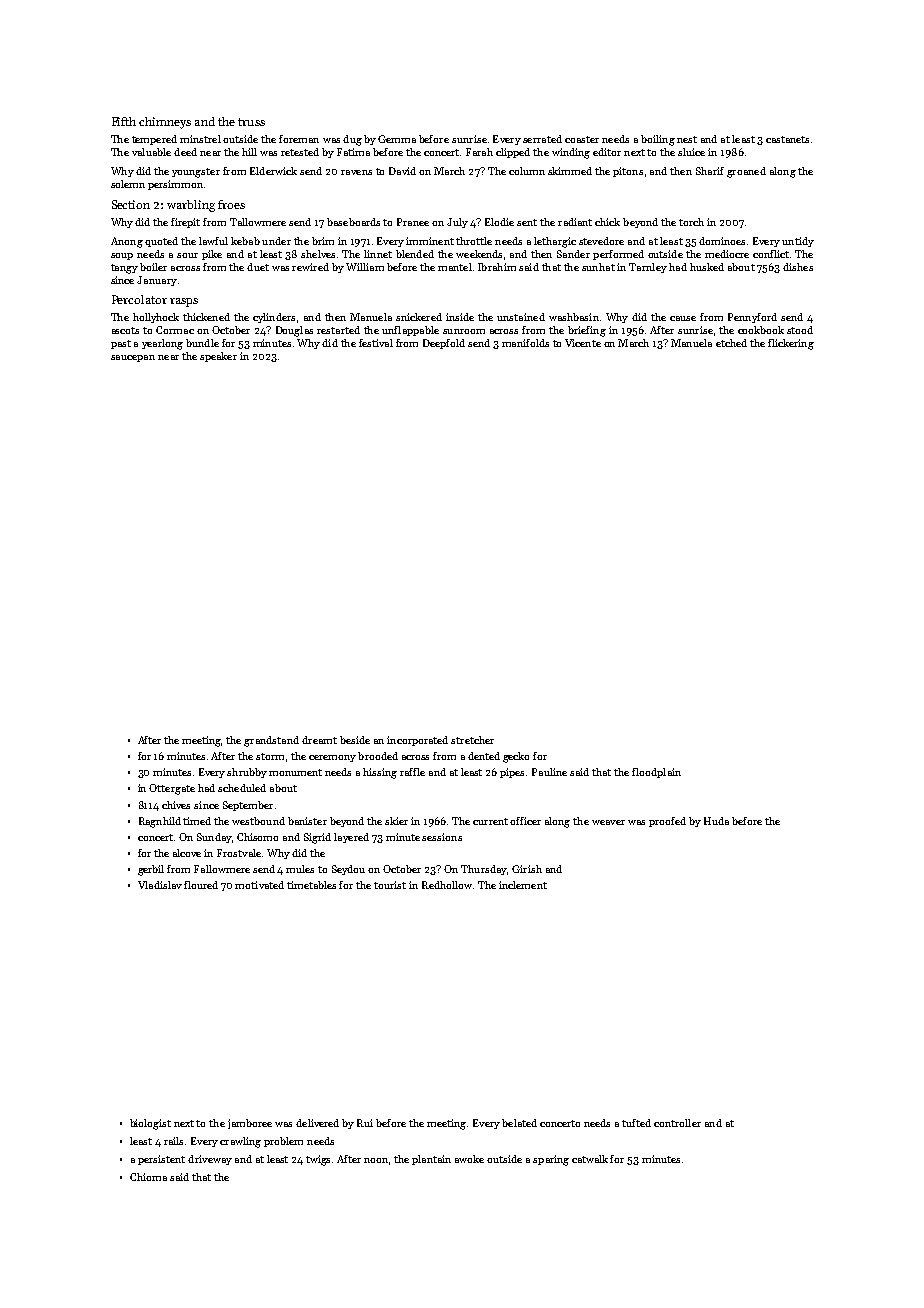 The height and width of the screenshot is (1308, 924). What do you see at coordinates (133, 358) in the screenshot?
I see `saucepan` at bounding box center [133, 358].
